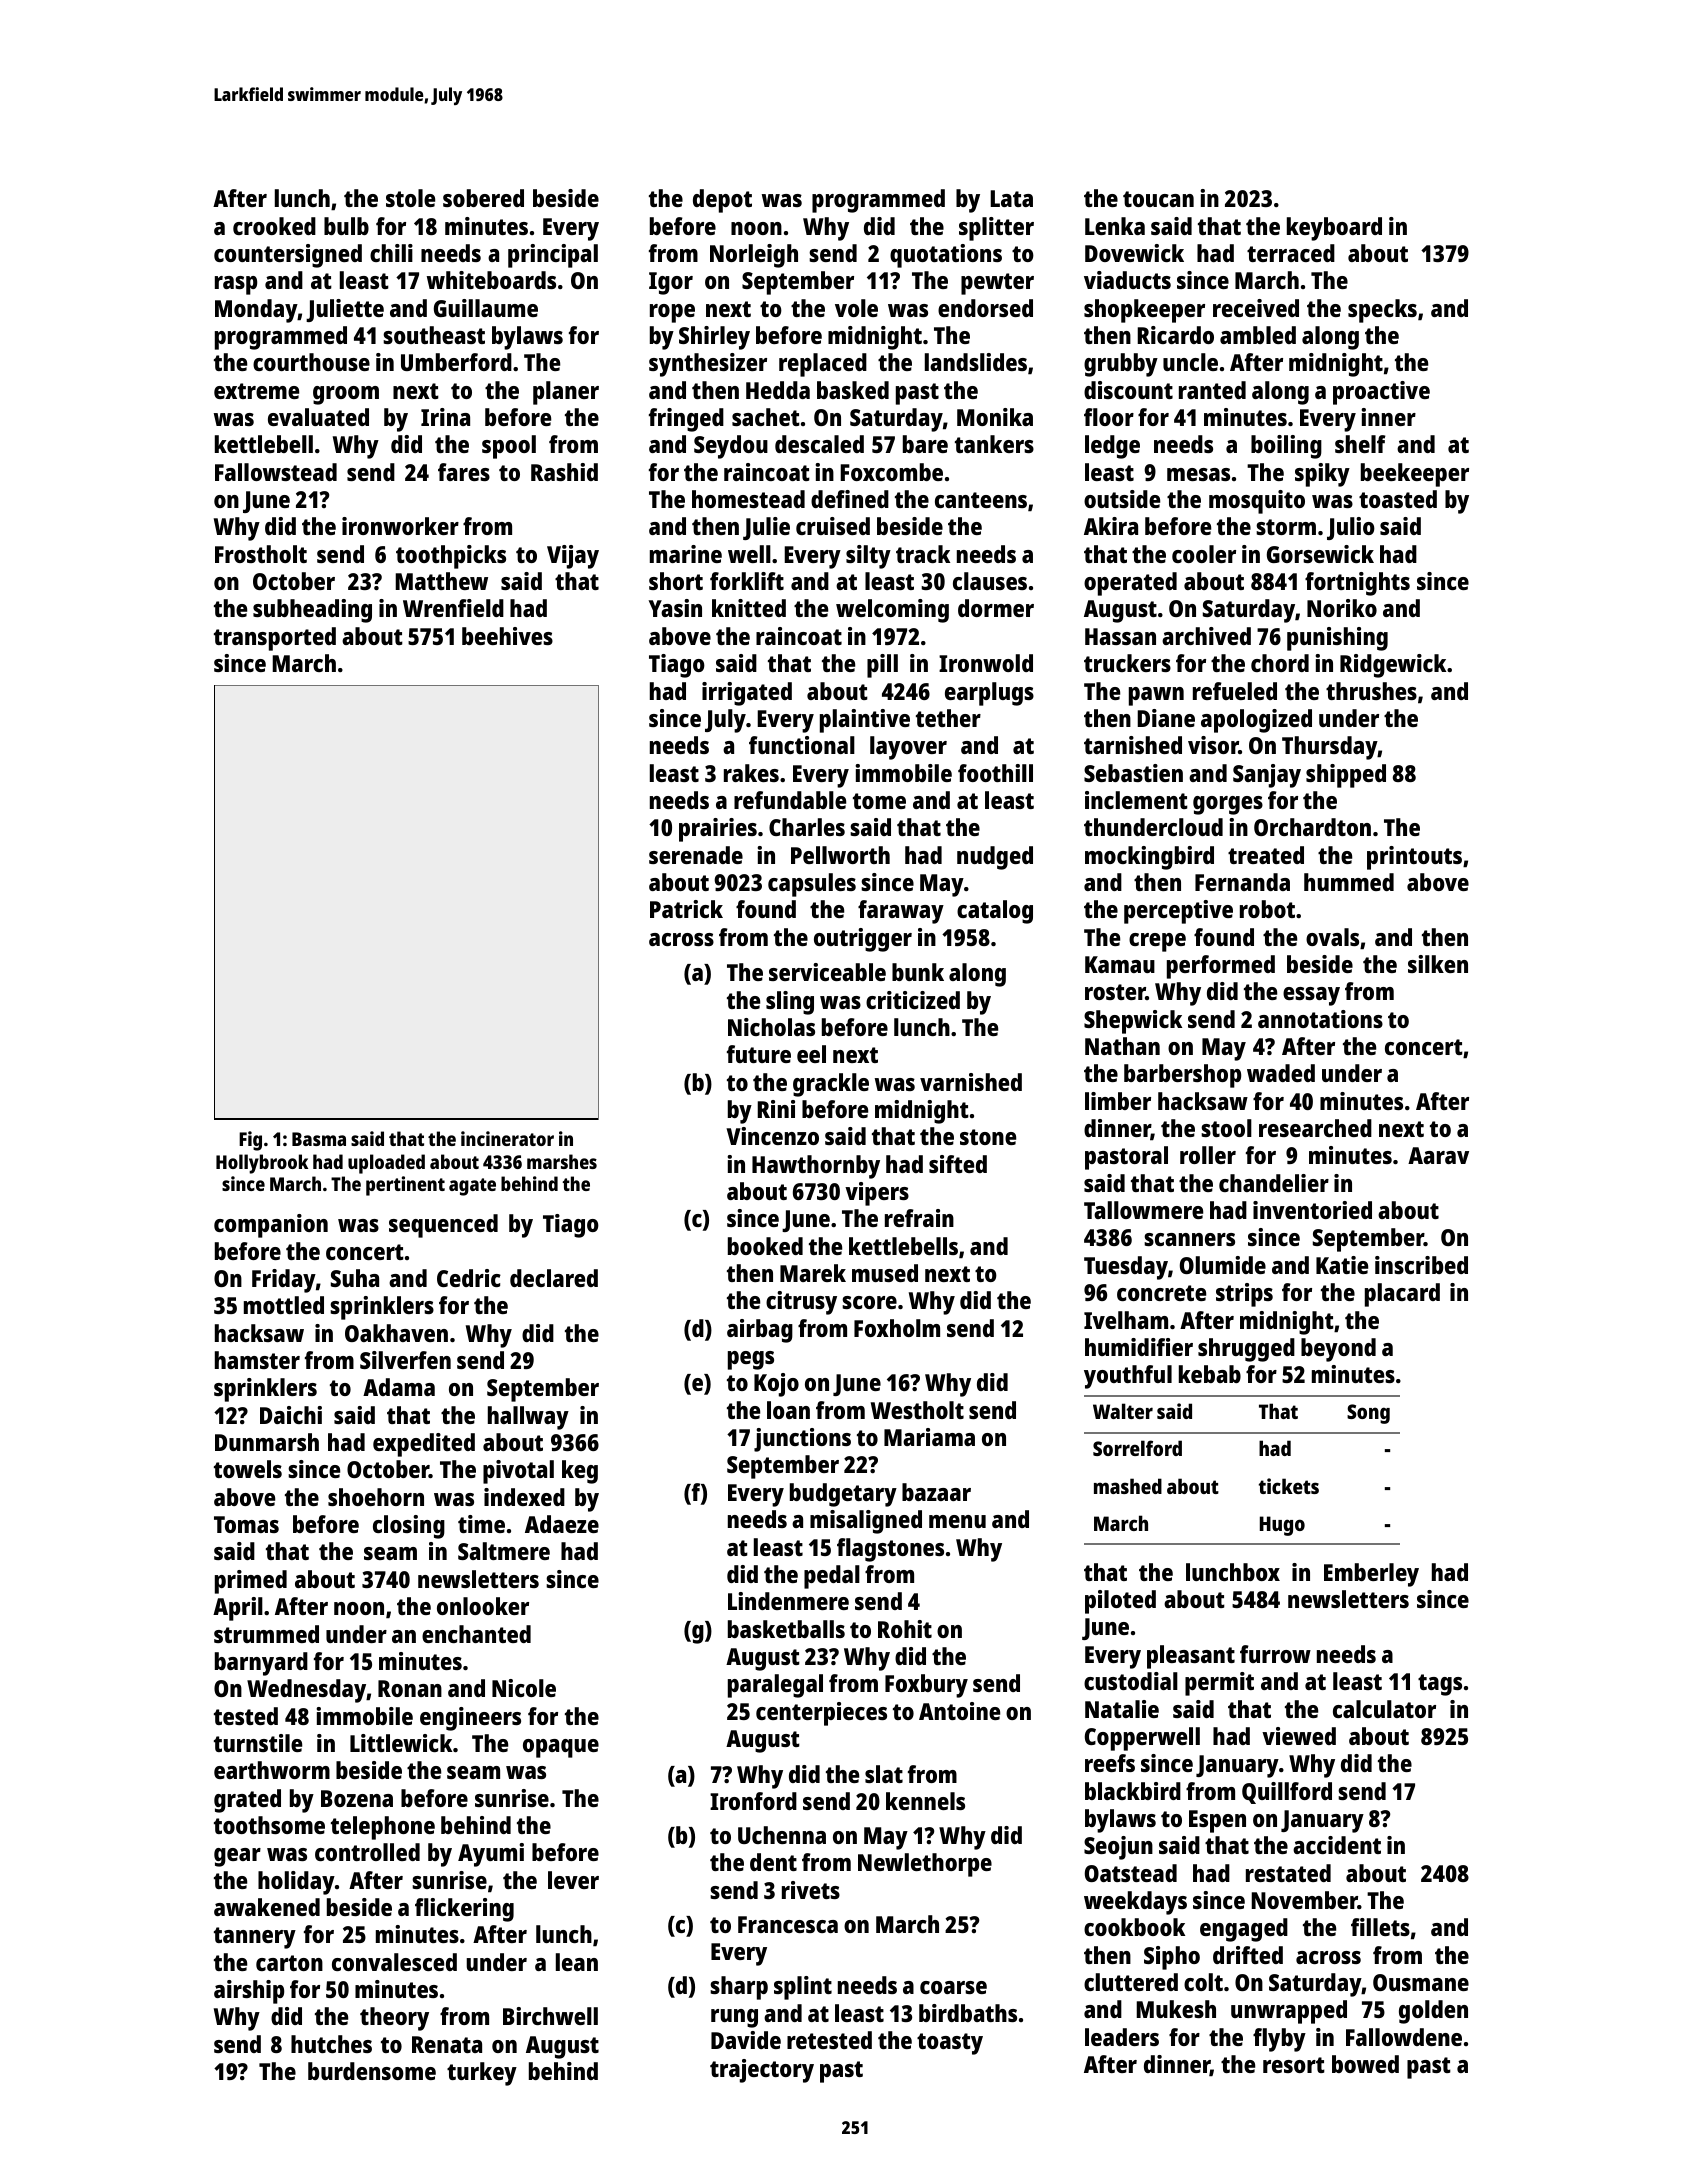  I want to click on splint, so click(803, 1988).
